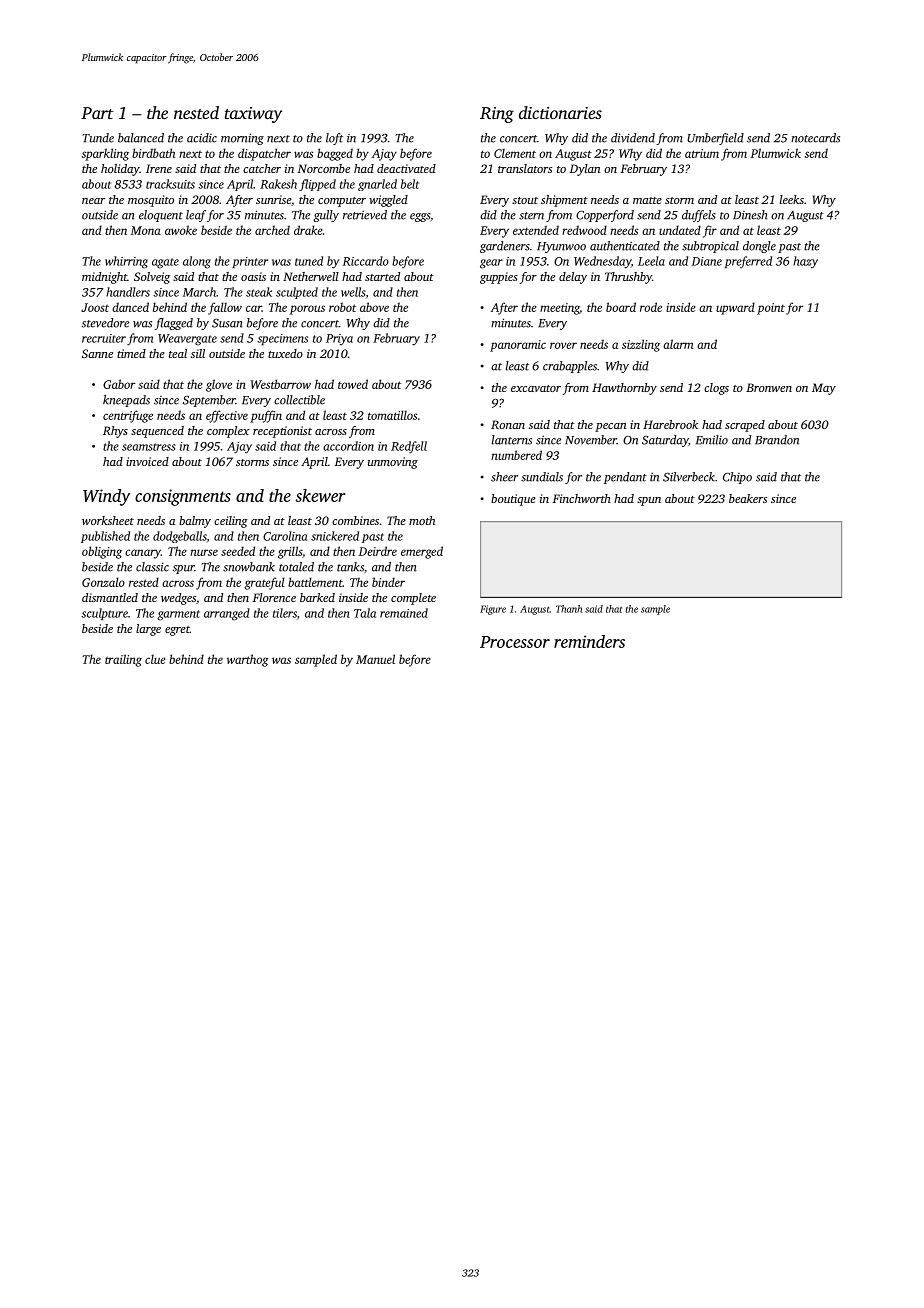 This page has width=924, height=1308. I want to click on Windy, so click(106, 497).
